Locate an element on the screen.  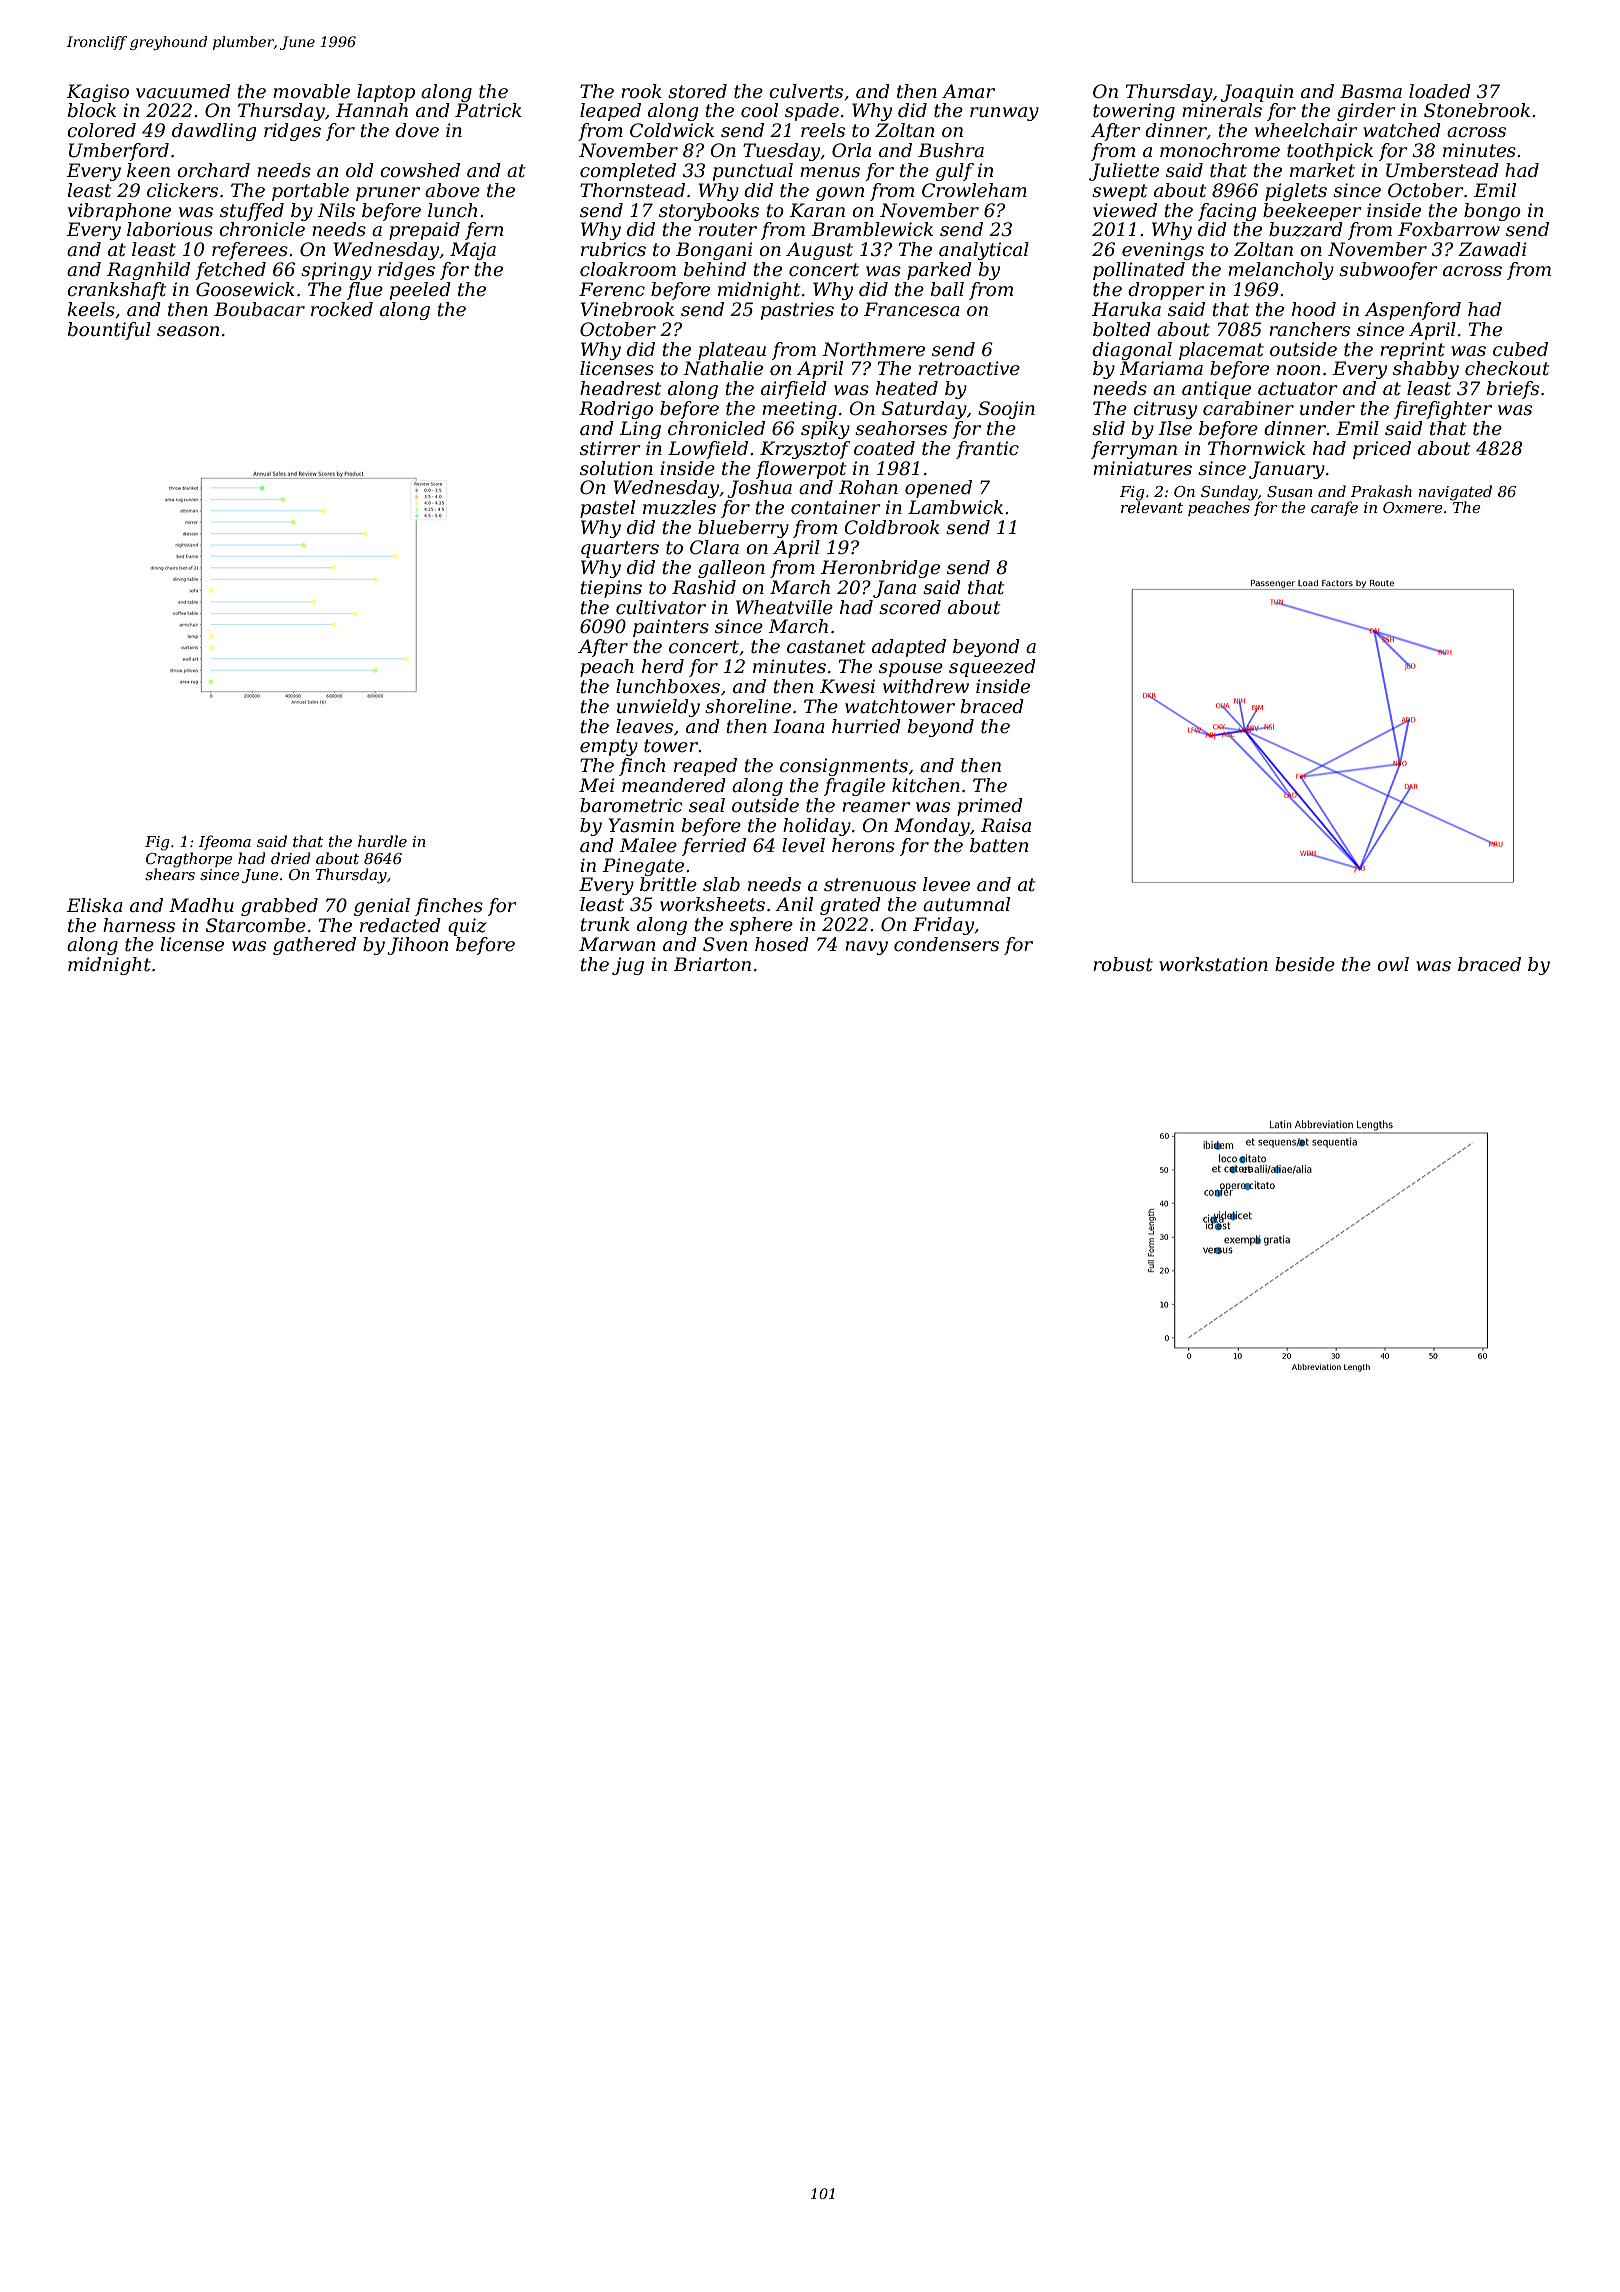
robust is located at coordinates (1123, 964).
